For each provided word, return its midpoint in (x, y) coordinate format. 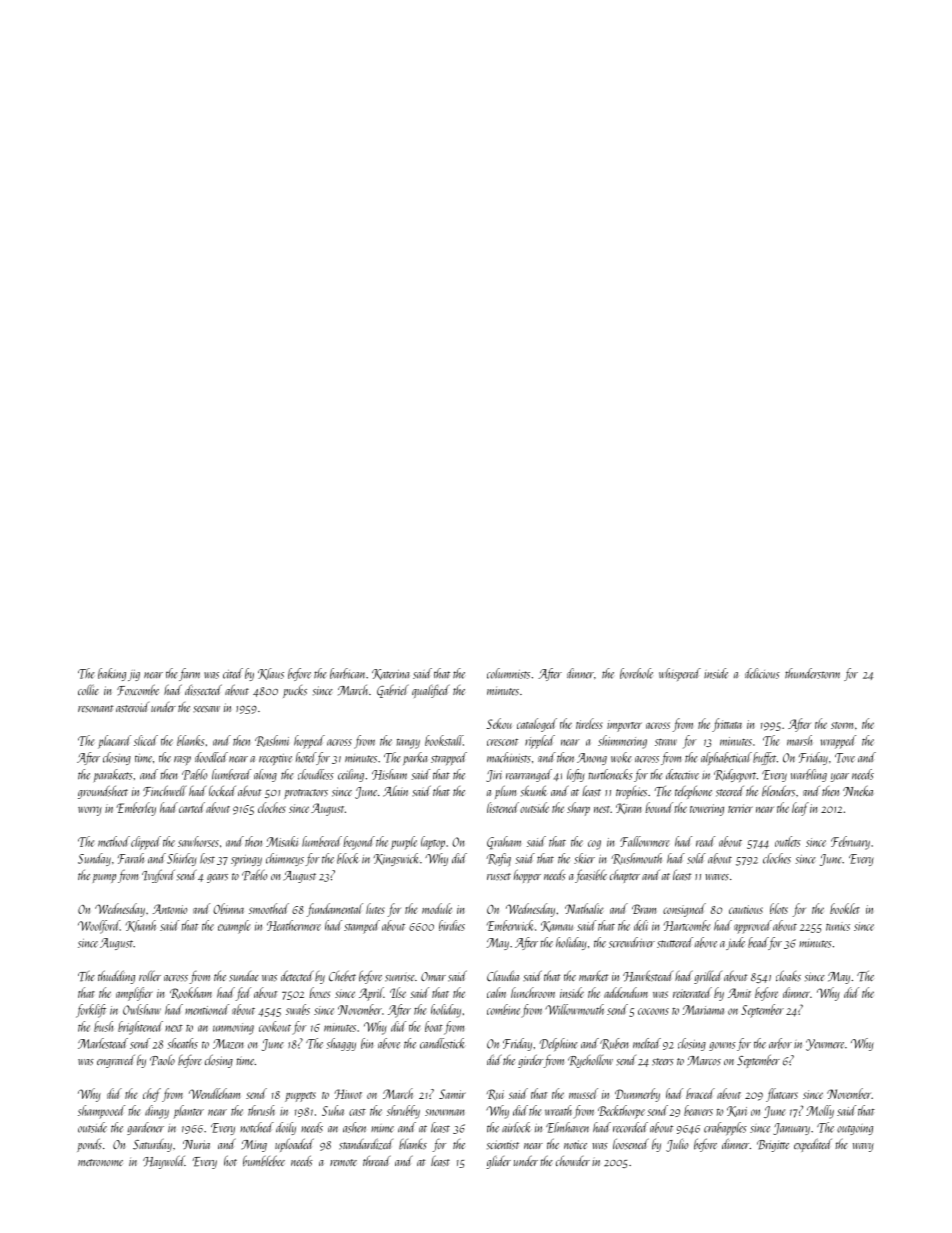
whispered (680, 674)
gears (217, 878)
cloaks (788, 975)
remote (343, 1162)
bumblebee (264, 1161)
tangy (408, 744)
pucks (295, 691)
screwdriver (632, 942)
